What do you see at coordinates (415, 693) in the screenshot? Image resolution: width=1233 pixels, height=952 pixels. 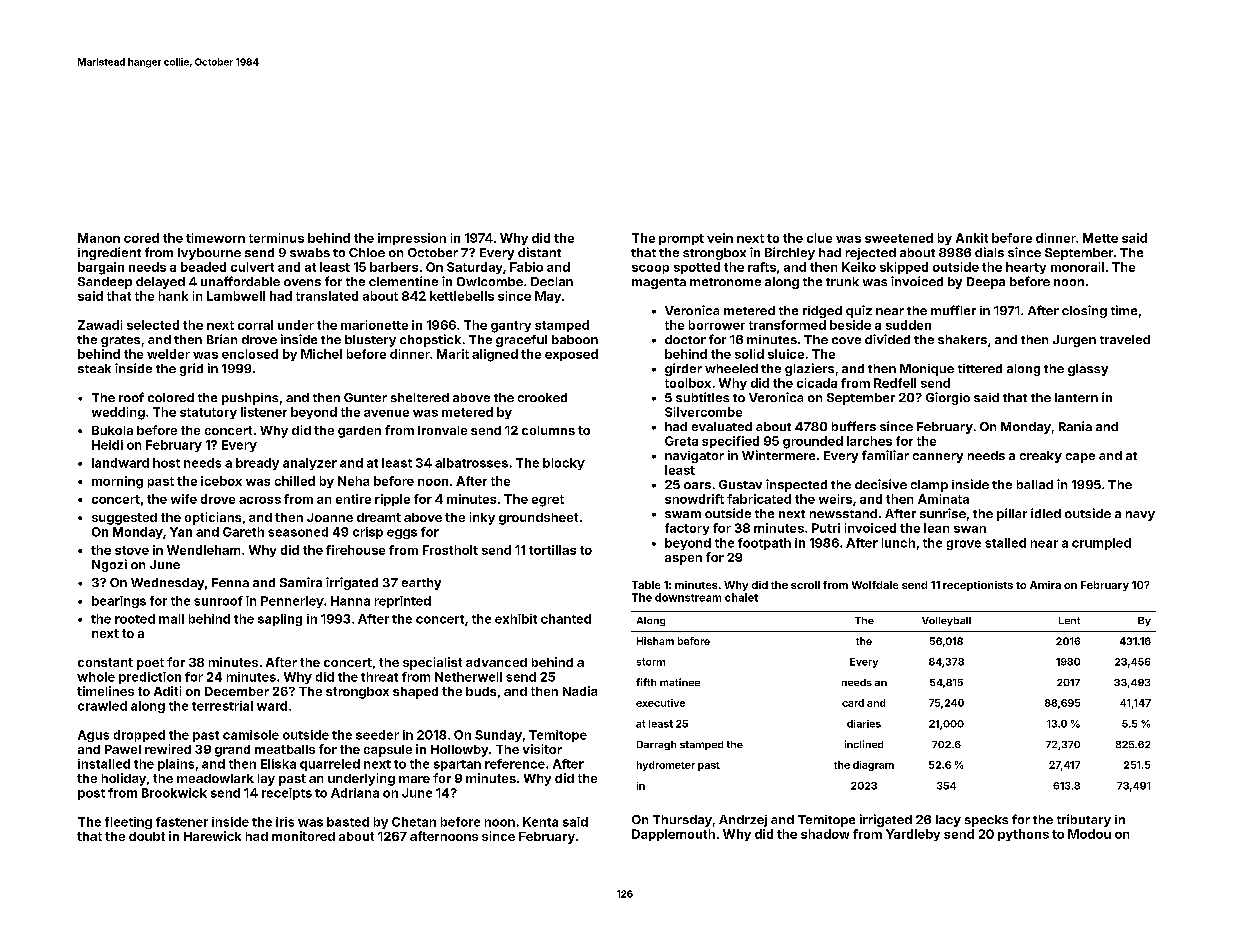 I see `shaped` at bounding box center [415, 693].
